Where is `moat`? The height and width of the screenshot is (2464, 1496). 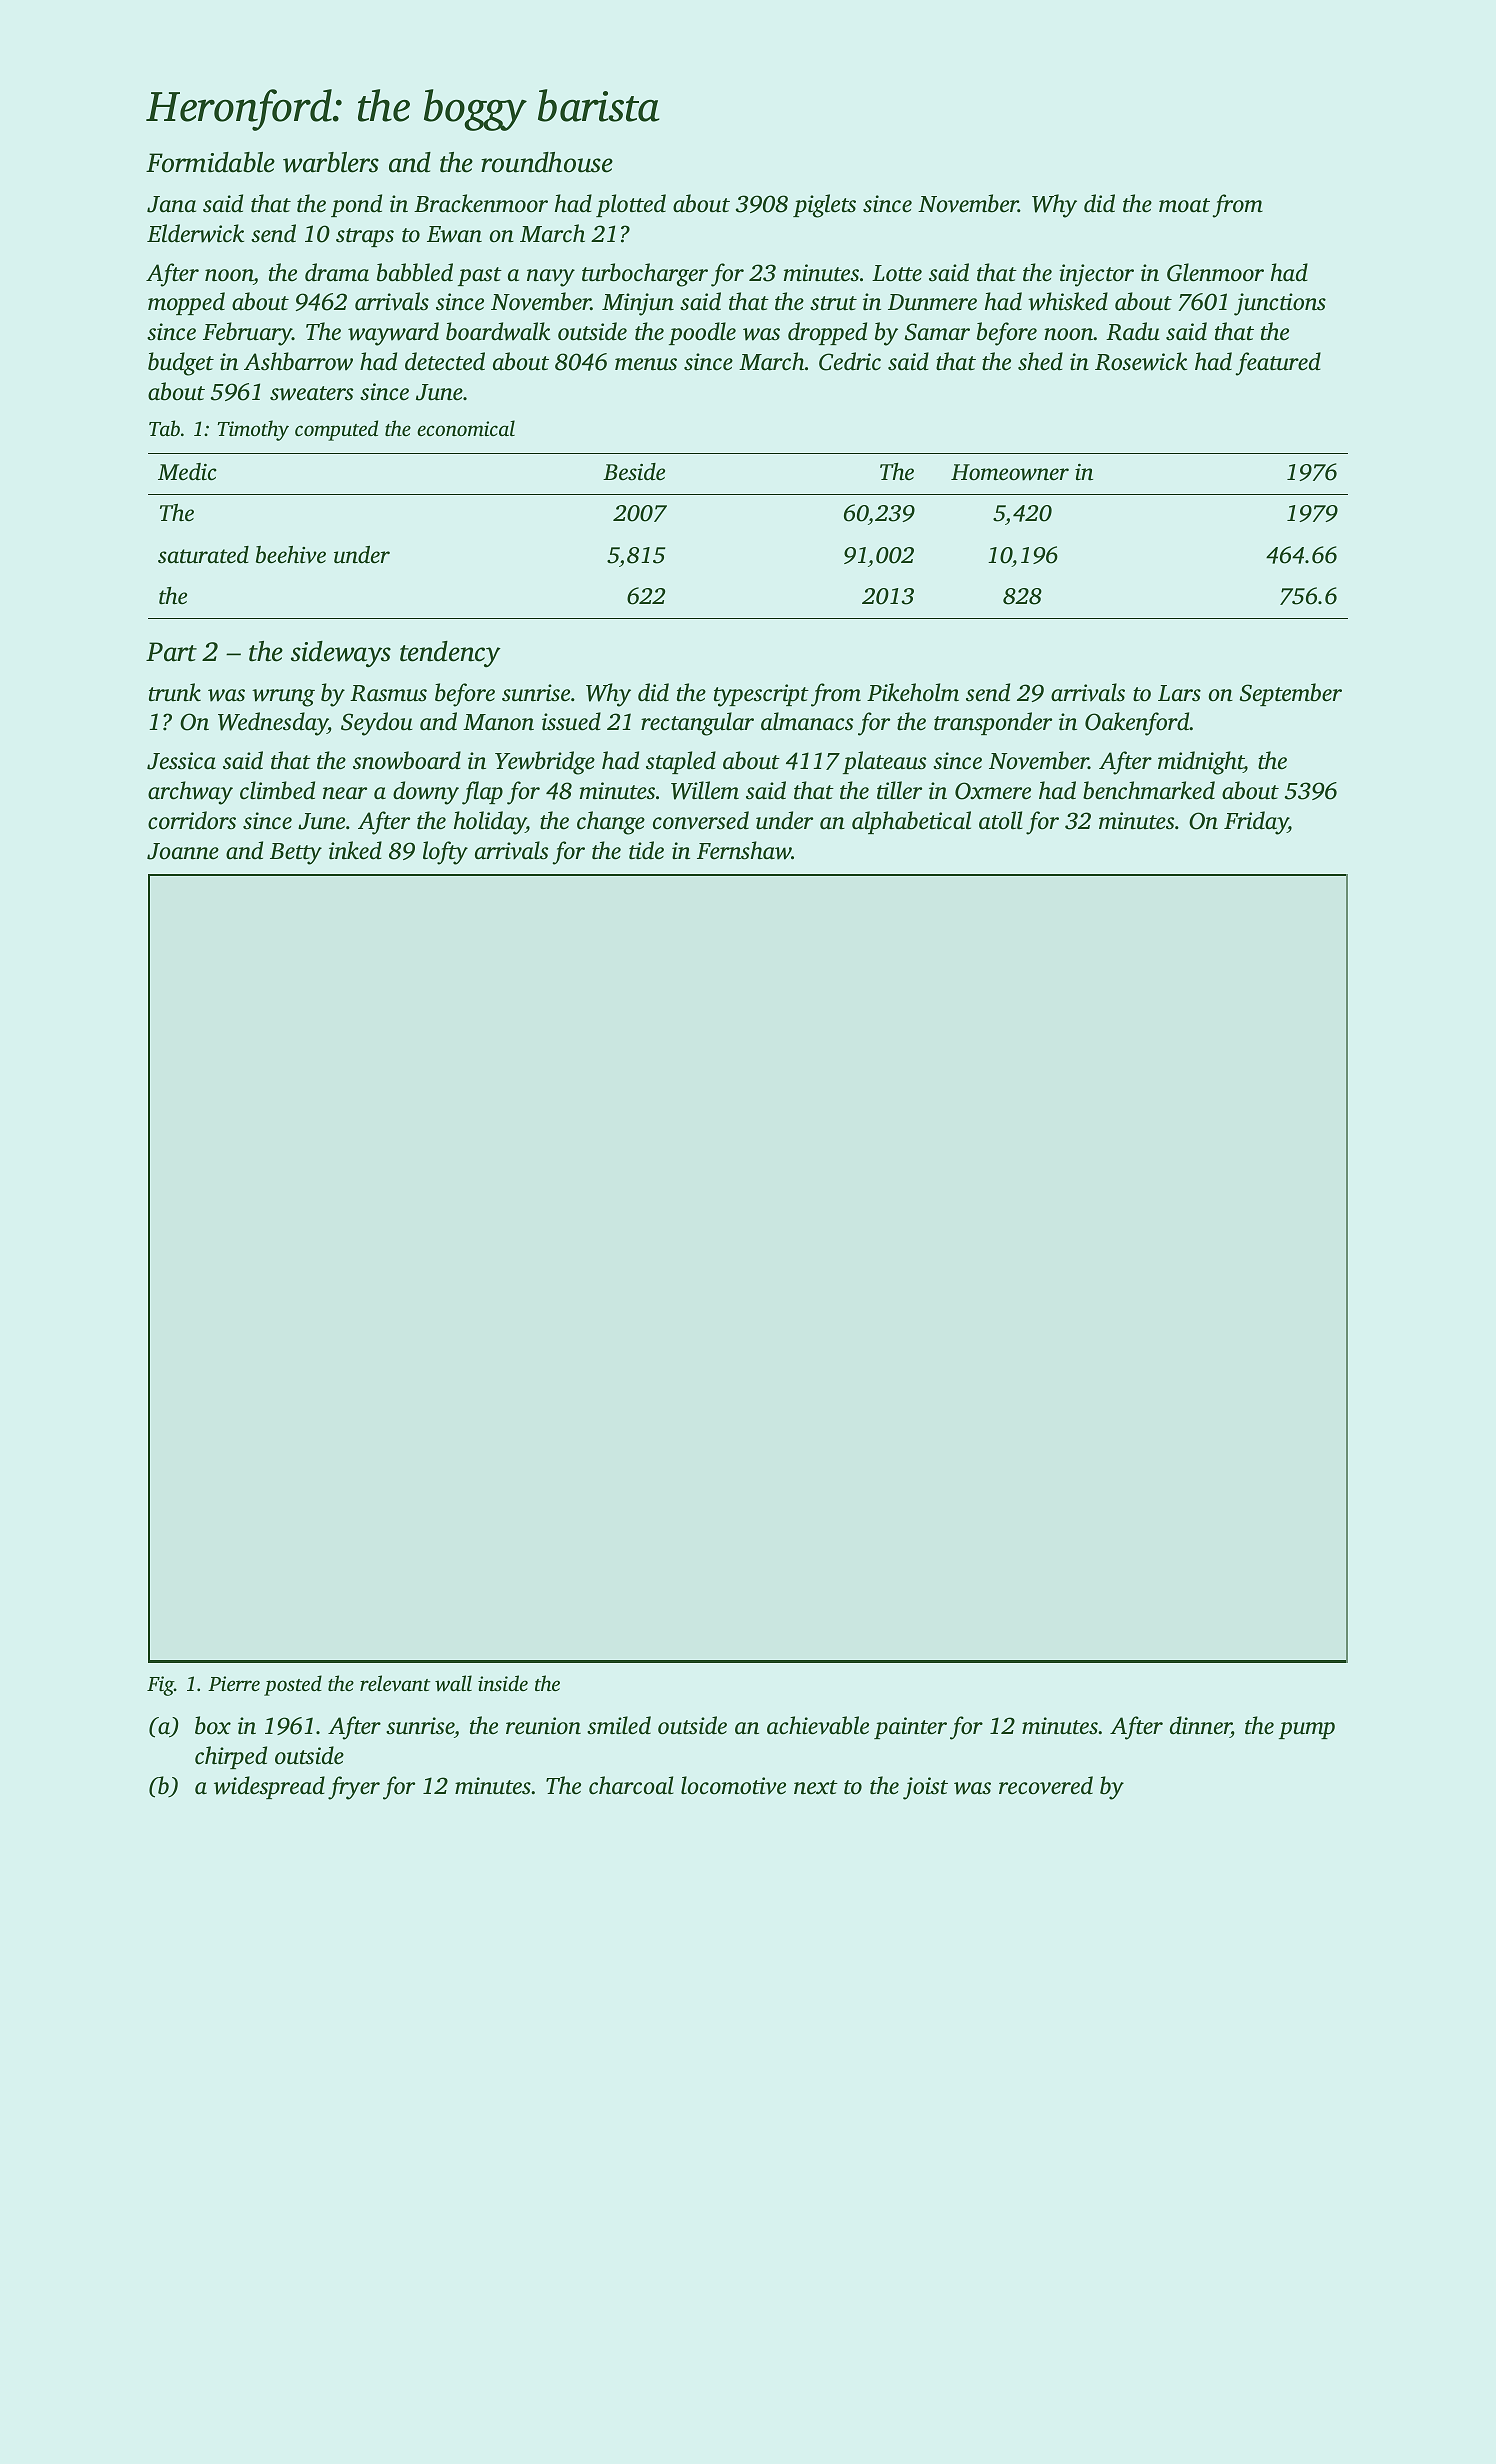
moat is located at coordinates (1184, 205).
